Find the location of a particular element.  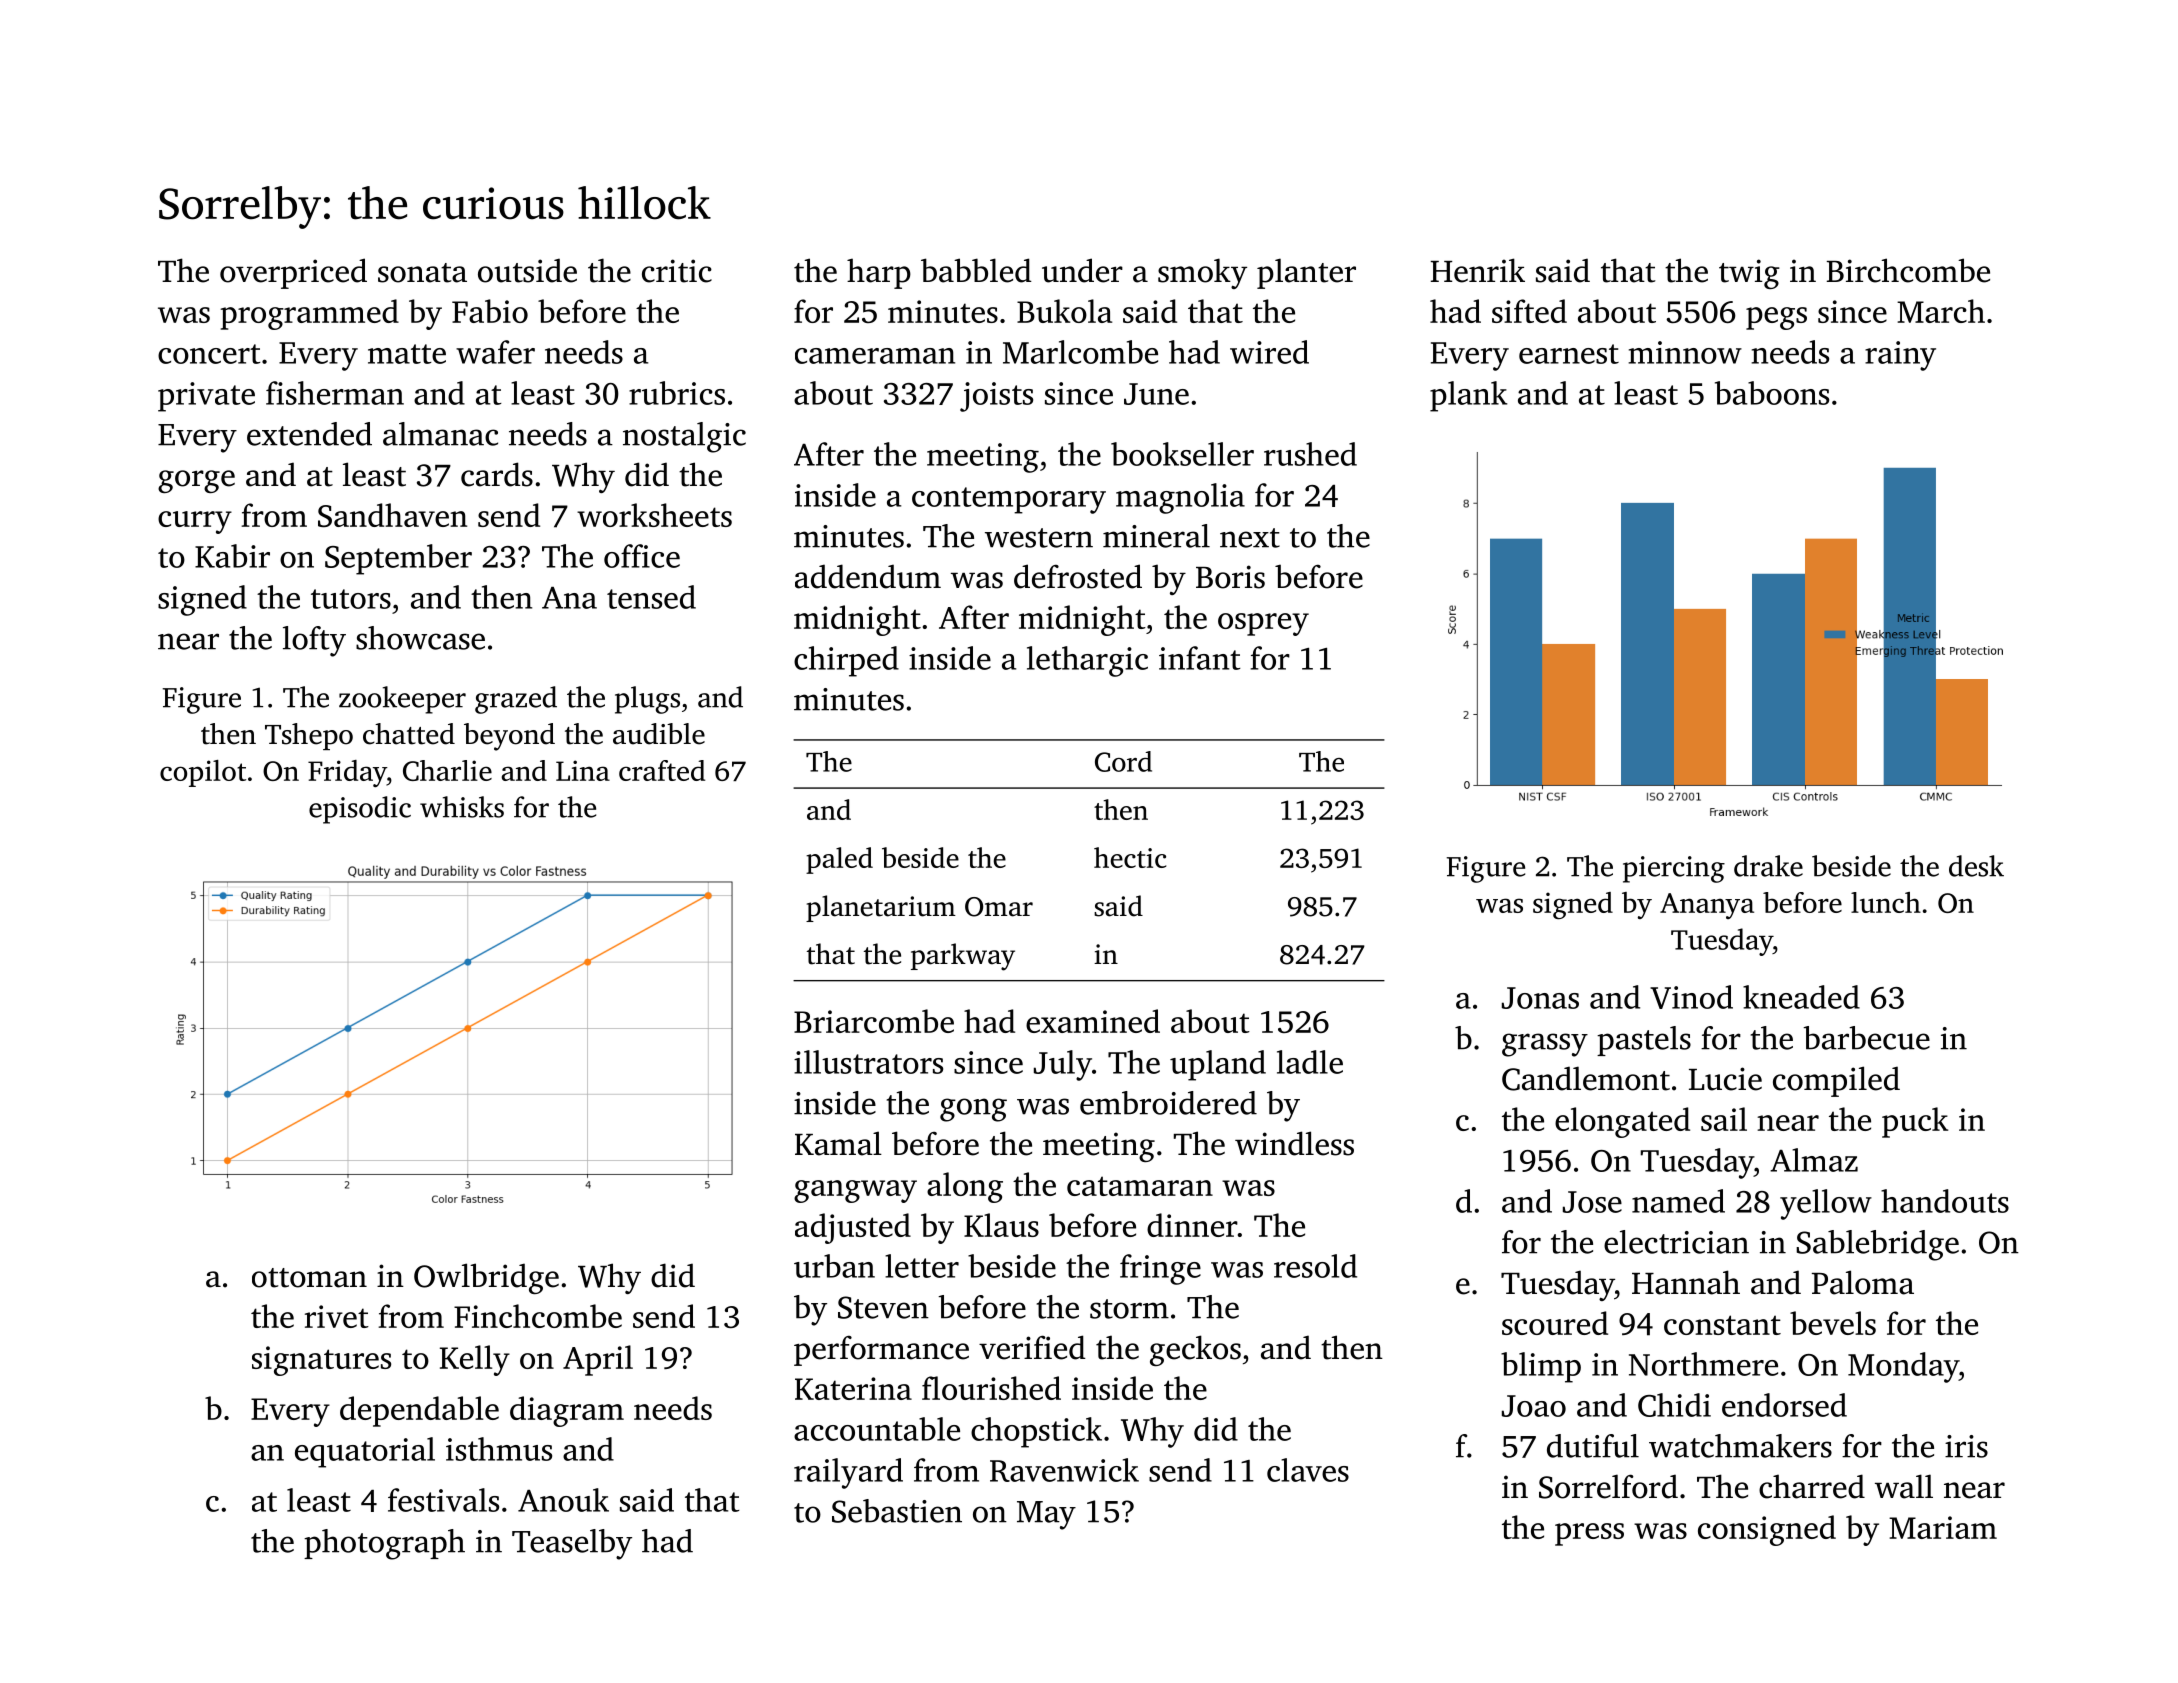

next is located at coordinates (1250, 538).
